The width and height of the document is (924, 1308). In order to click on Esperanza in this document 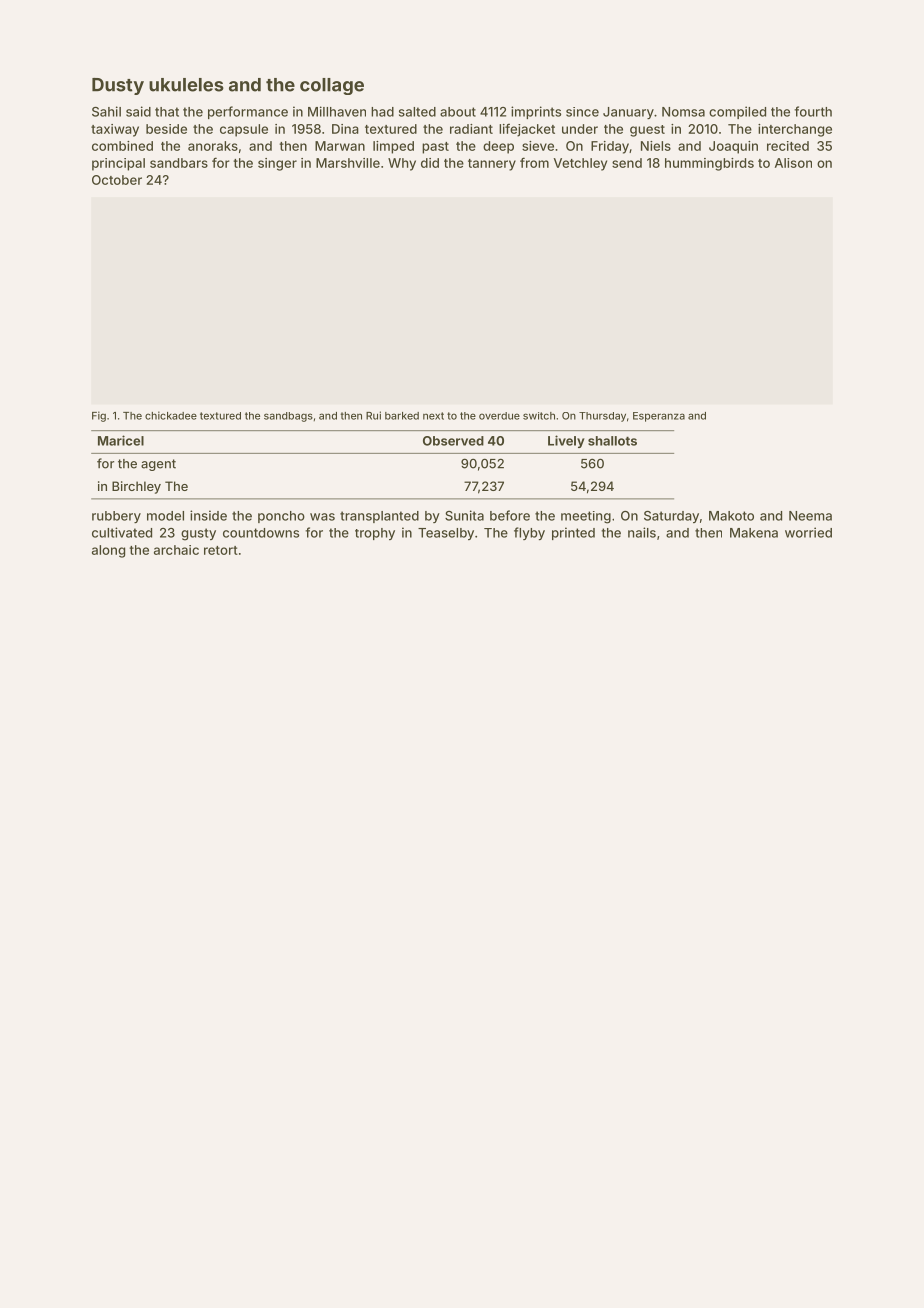, I will do `click(659, 417)`.
